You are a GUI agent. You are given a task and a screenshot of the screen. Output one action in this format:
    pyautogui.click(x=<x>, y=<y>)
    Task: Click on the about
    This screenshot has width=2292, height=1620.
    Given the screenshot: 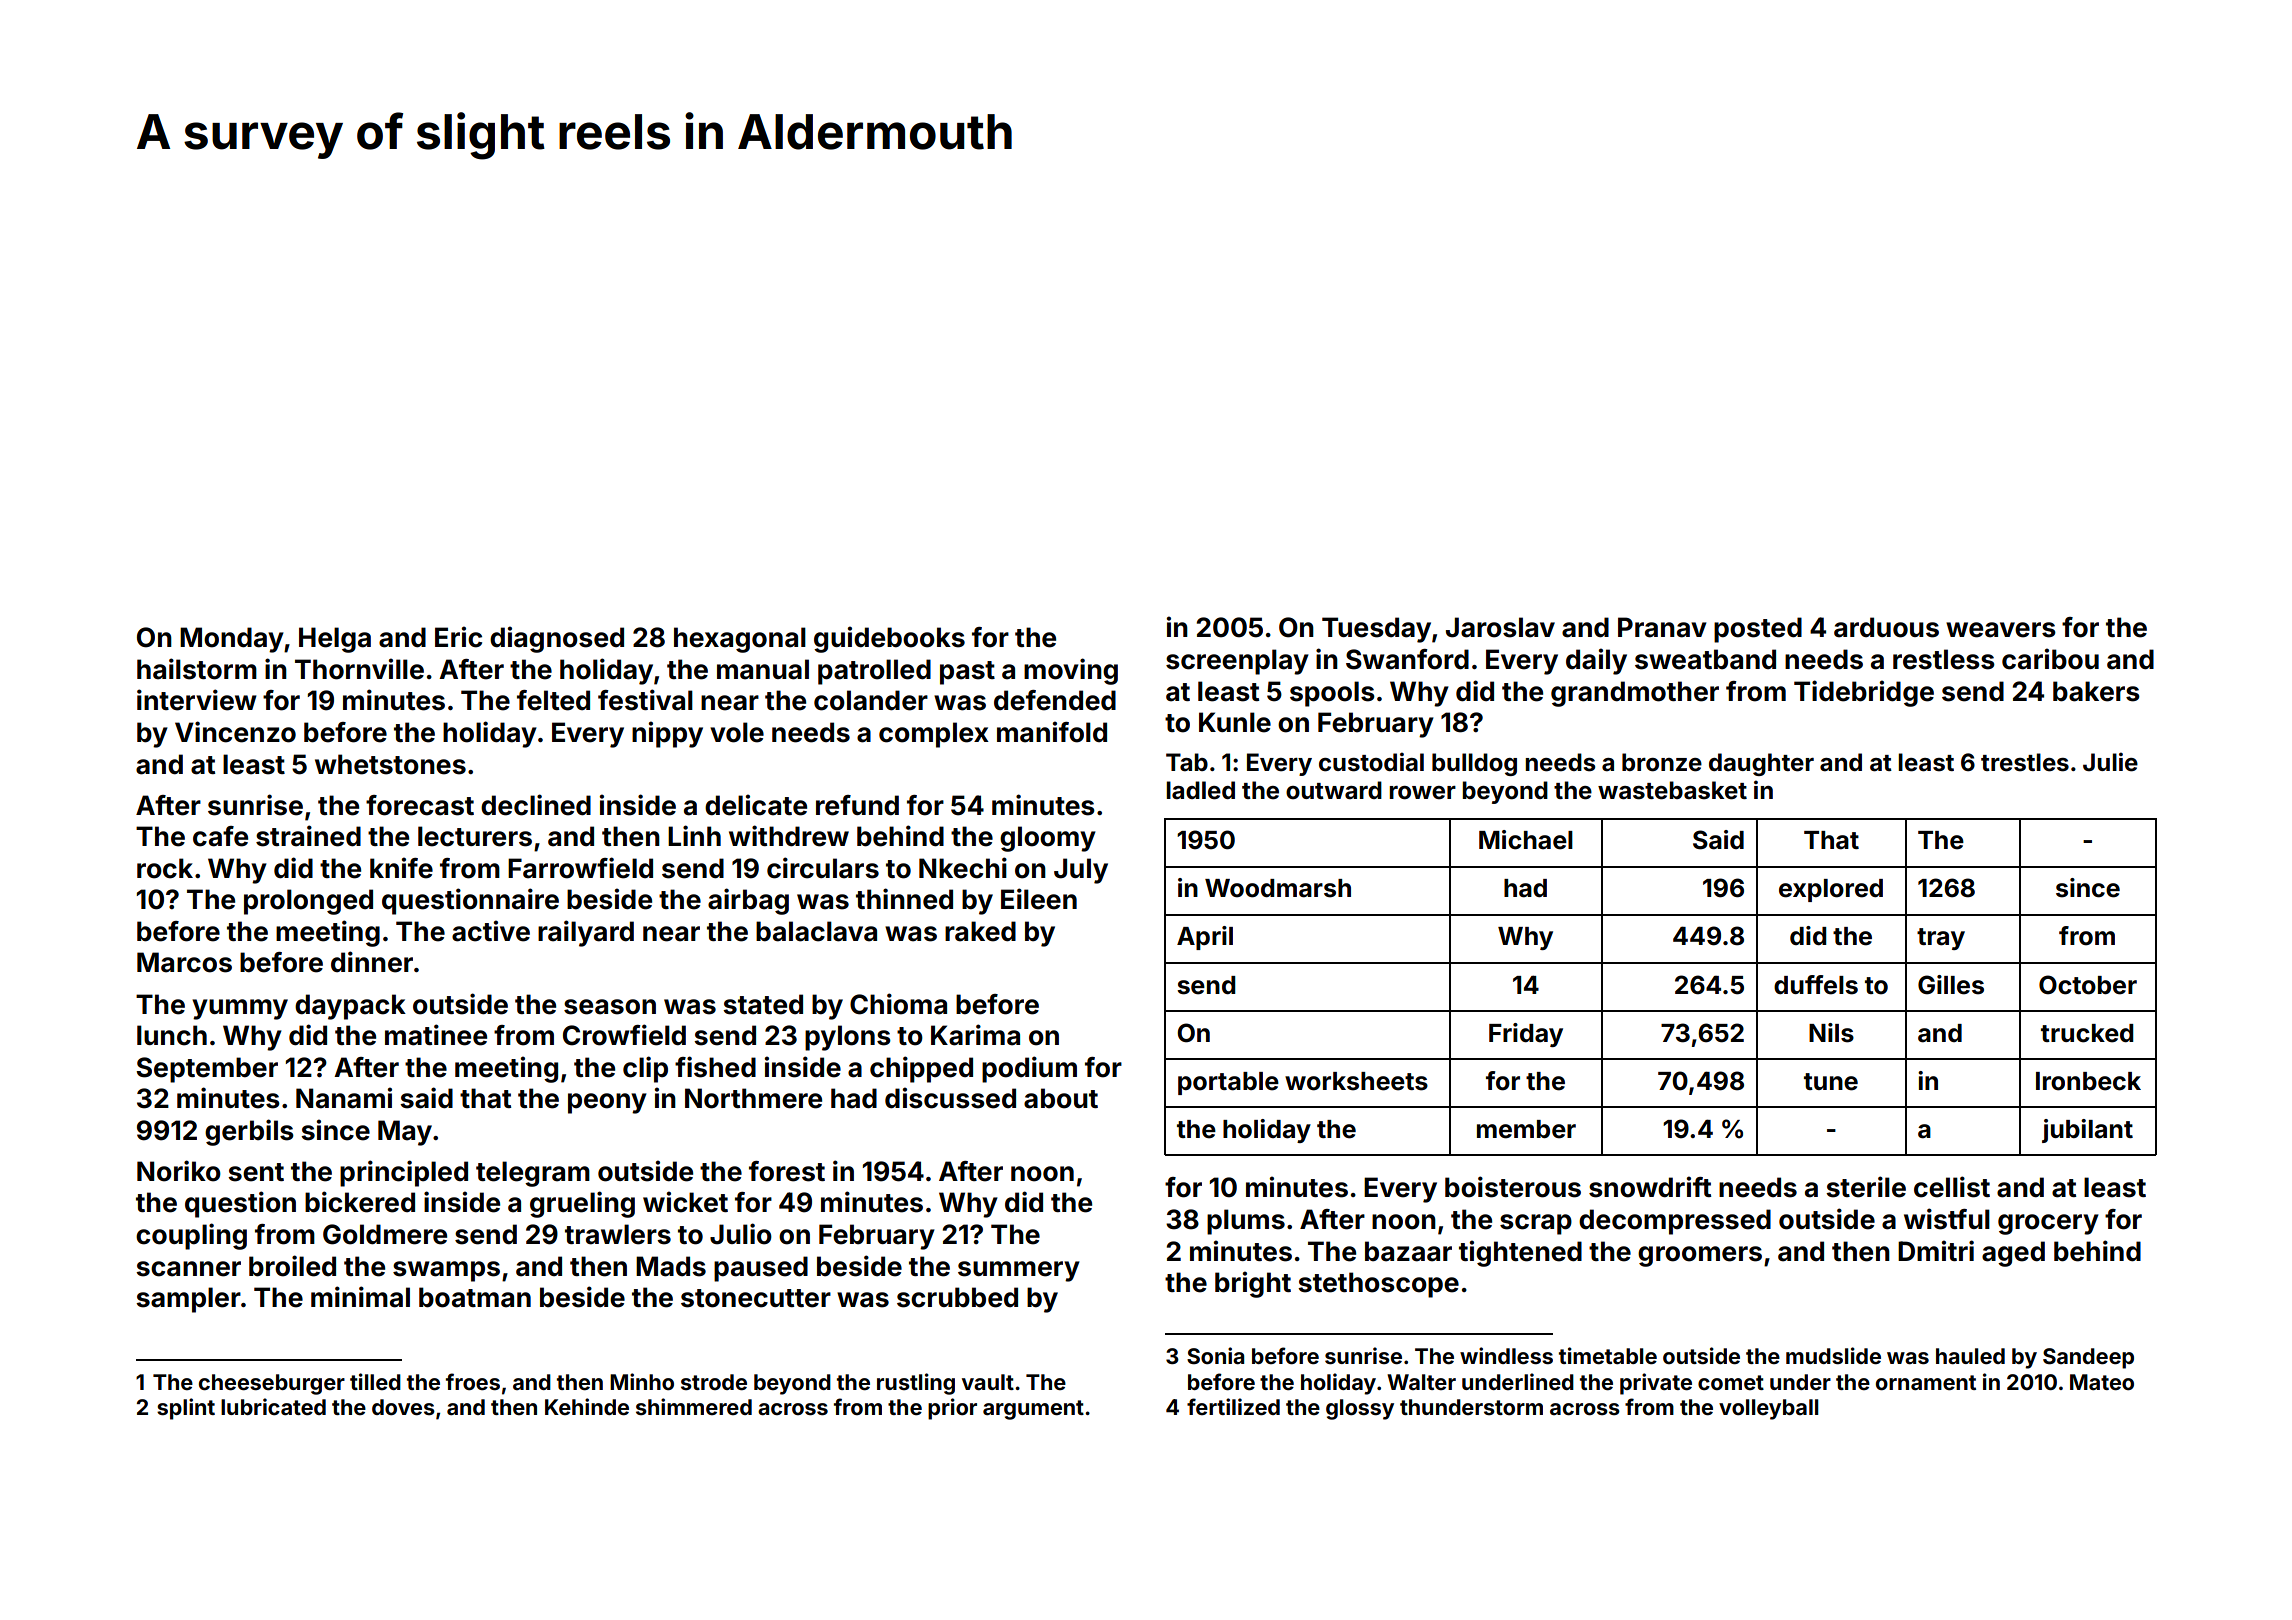 What is the action you would take?
    pyautogui.click(x=1061, y=1098)
